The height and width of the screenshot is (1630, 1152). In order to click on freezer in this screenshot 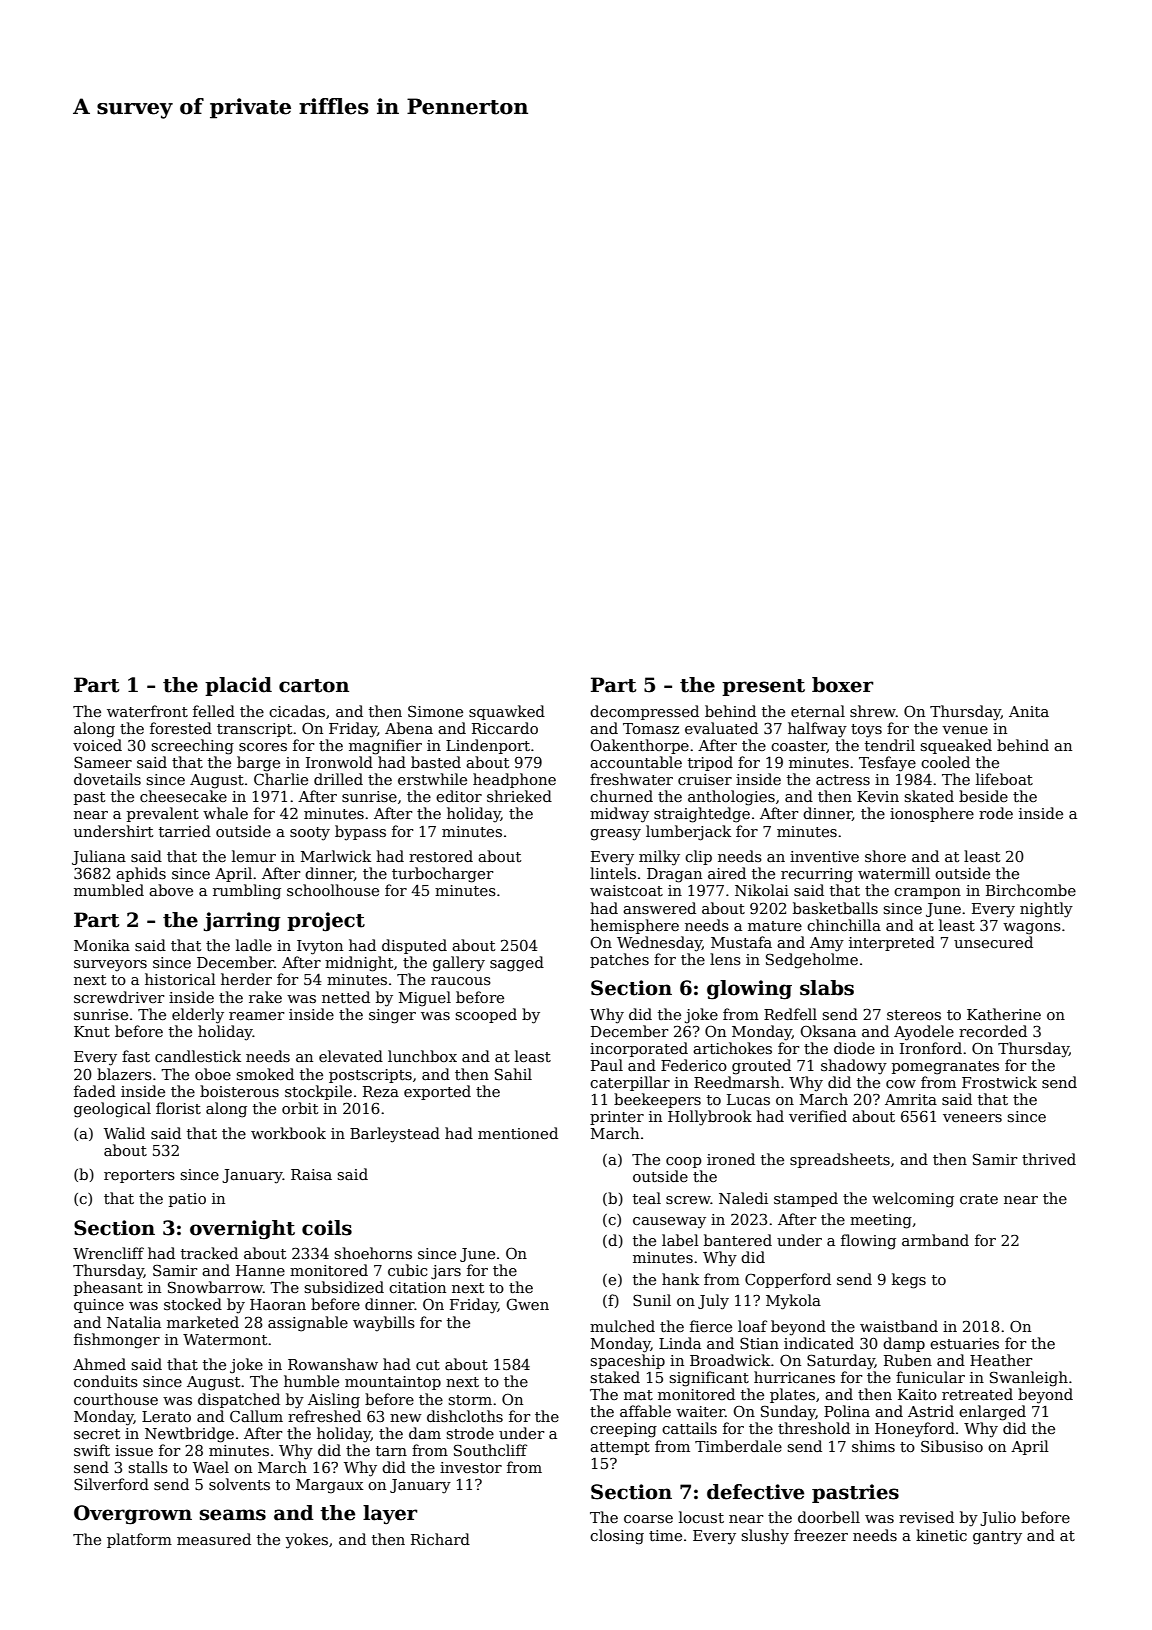, I will do `click(821, 1535)`.
